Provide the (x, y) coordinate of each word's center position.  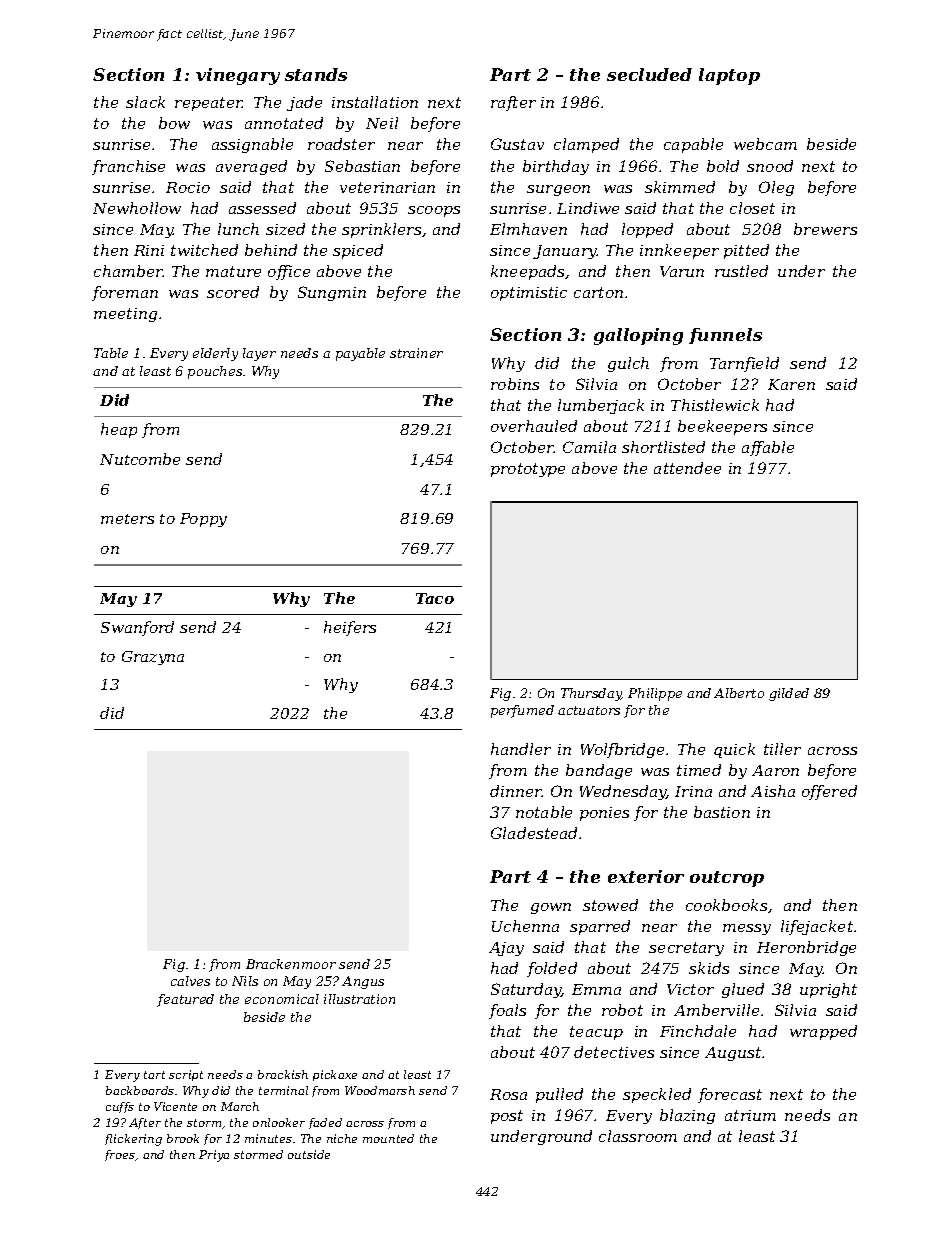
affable (768, 448)
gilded (789, 694)
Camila (589, 447)
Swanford (137, 628)
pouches (215, 372)
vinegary (238, 76)
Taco (435, 598)
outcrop (727, 879)
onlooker (279, 1122)
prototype (528, 470)
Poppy (203, 520)
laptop (729, 76)
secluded (649, 74)
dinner (516, 791)
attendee (687, 468)
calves (190, 981)
